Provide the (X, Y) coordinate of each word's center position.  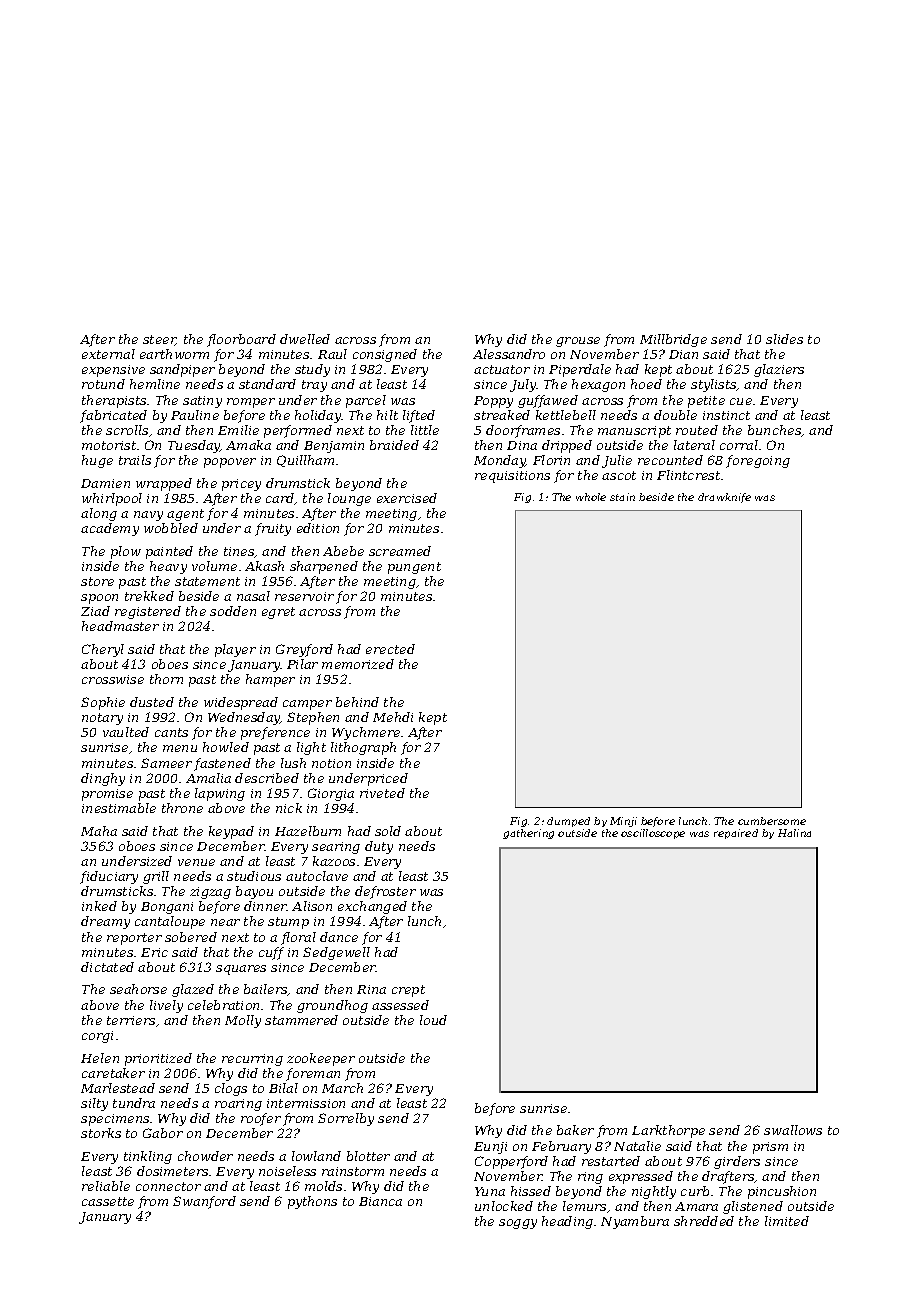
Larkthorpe (668, 1131)
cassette (108, 1201)
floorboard (241, 340)
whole (591, 497)
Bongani (167, 908)
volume (214, 566)
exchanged (372, 907)
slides (784, 339)
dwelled (305, 339)
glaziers (779, 370)
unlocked (504, 1206)
